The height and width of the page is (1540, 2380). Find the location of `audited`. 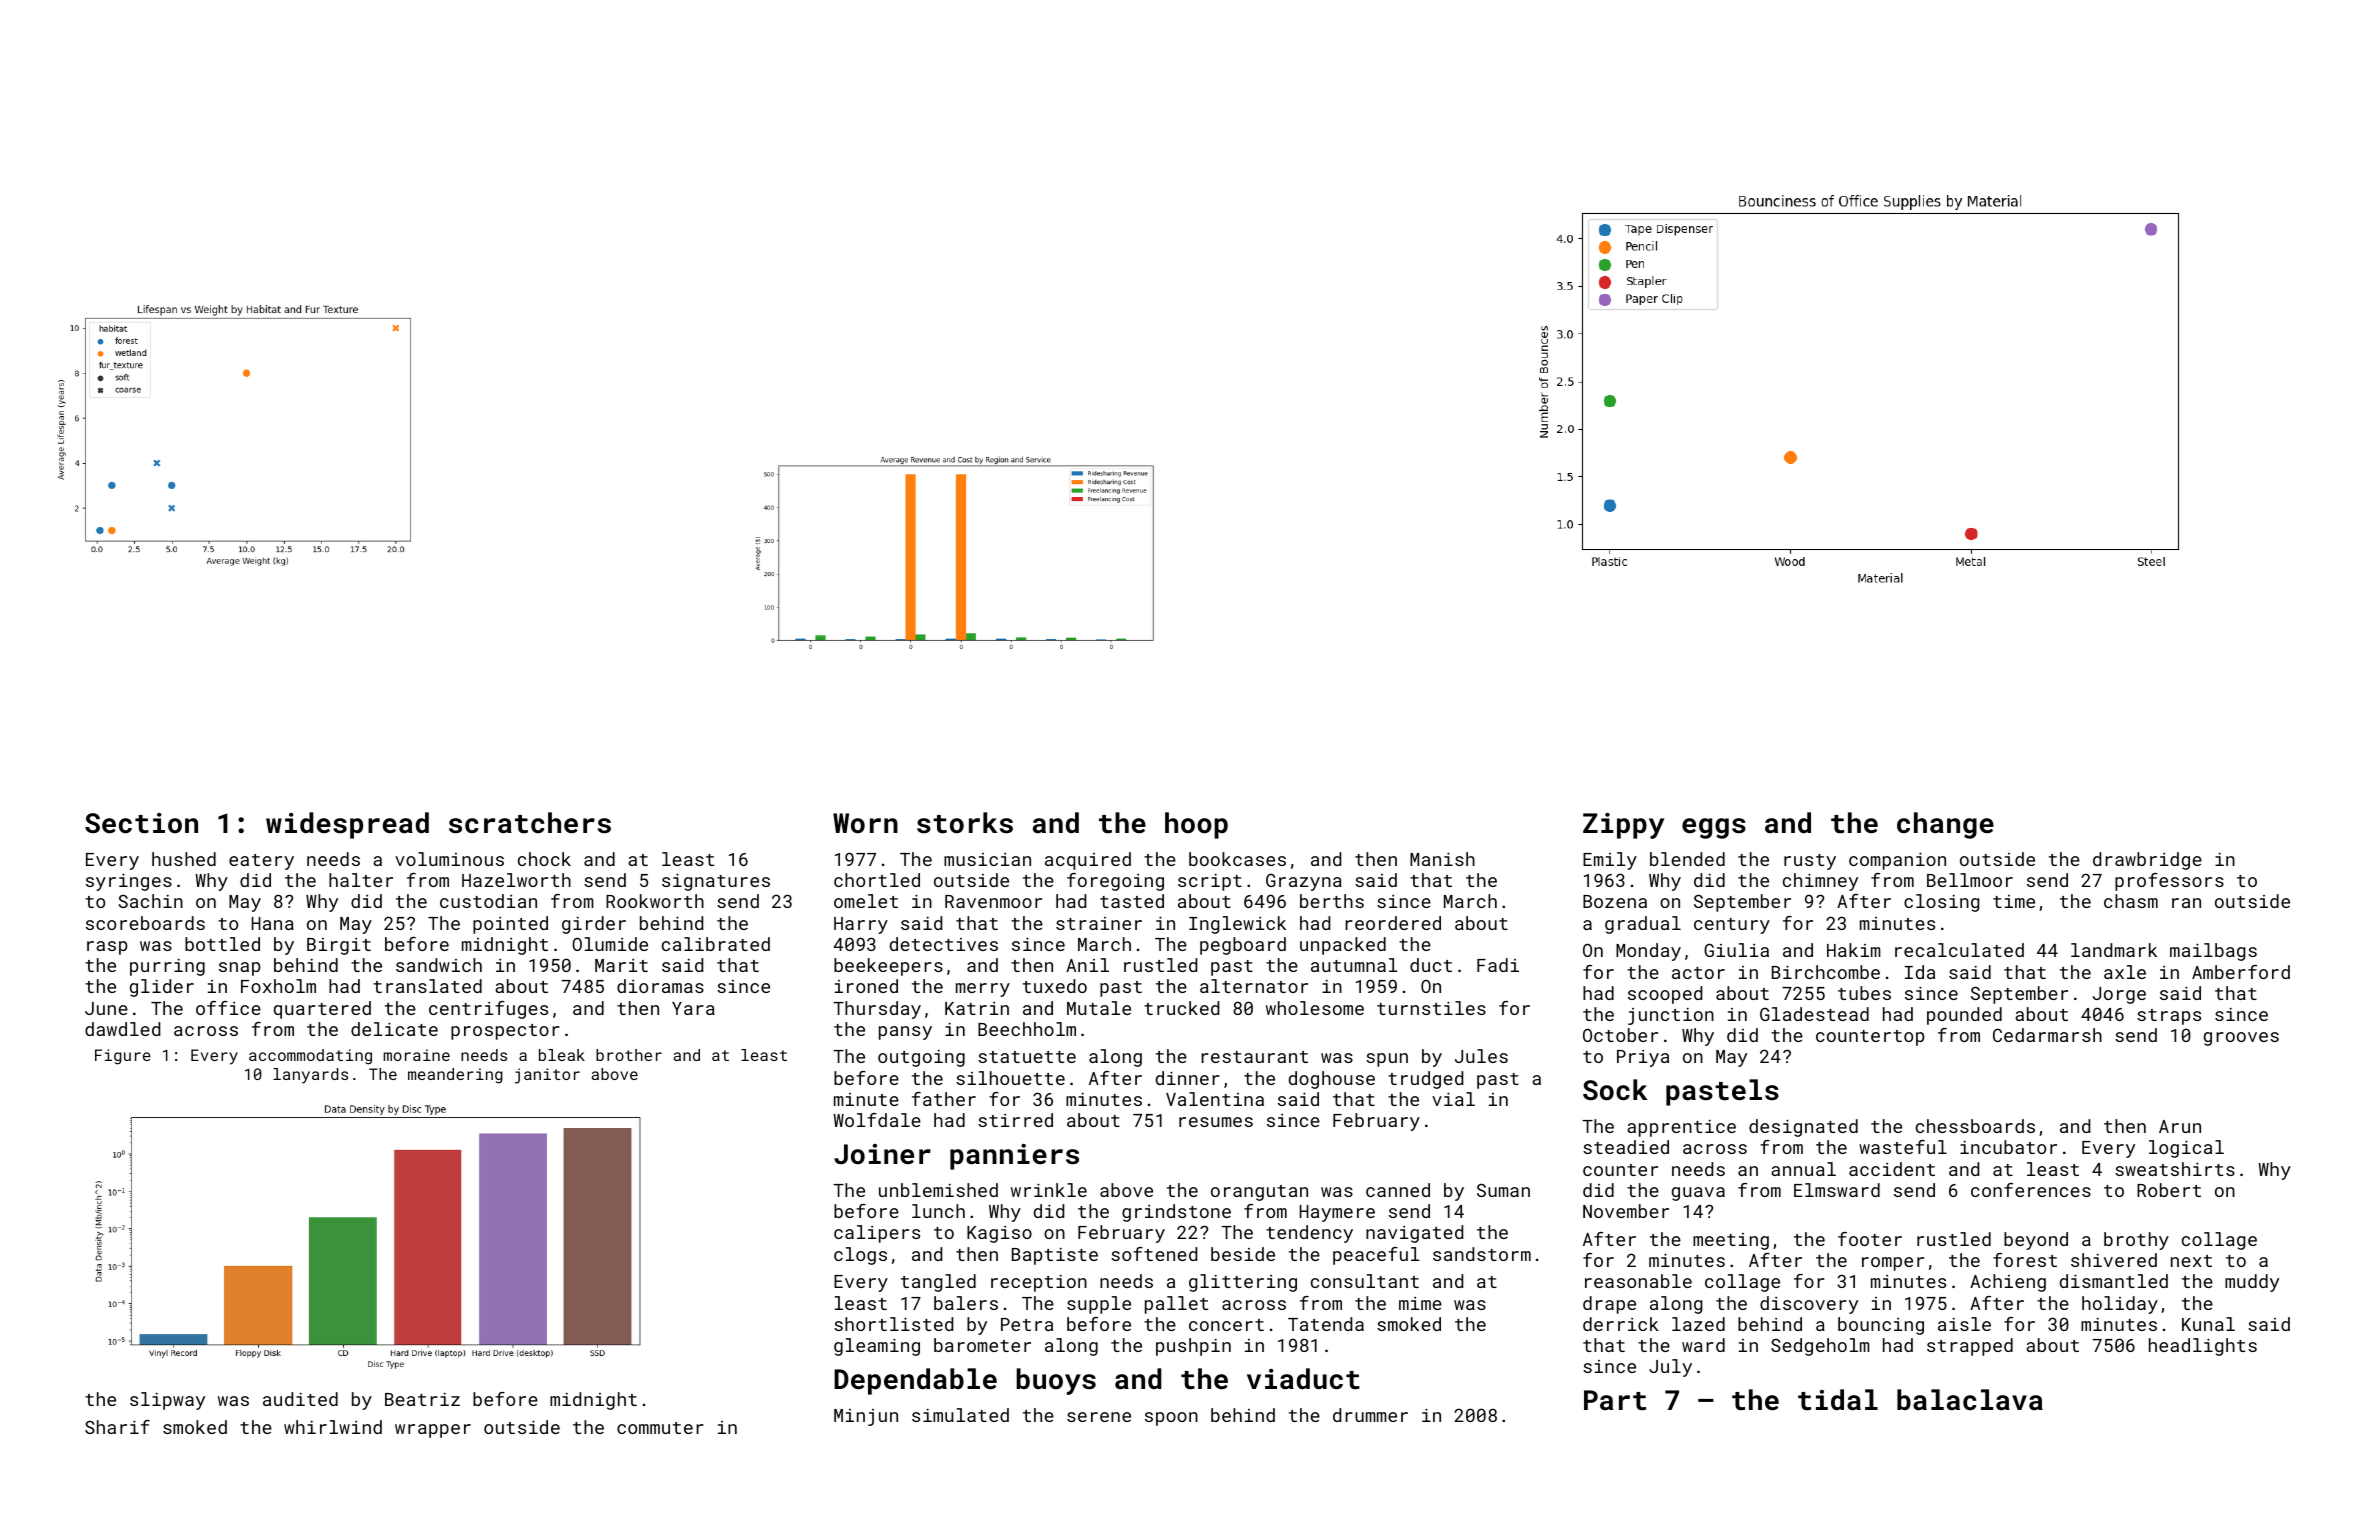

audited is located at coordinates (300, 1399).
